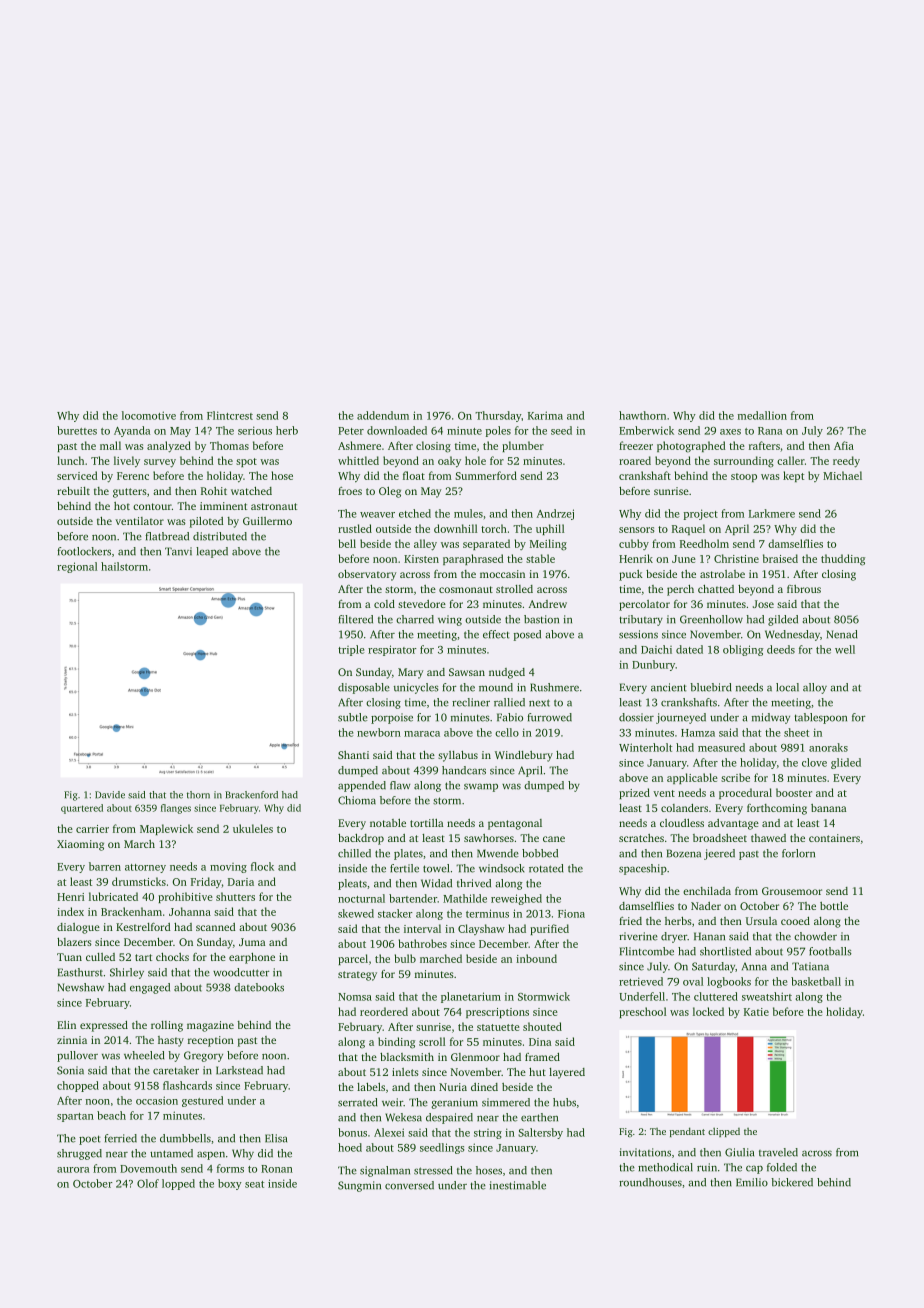 The width and height of the image is (924, 1308). Describe the element at coordinates (536, 958) in the image. I see `inbound` at that location.
